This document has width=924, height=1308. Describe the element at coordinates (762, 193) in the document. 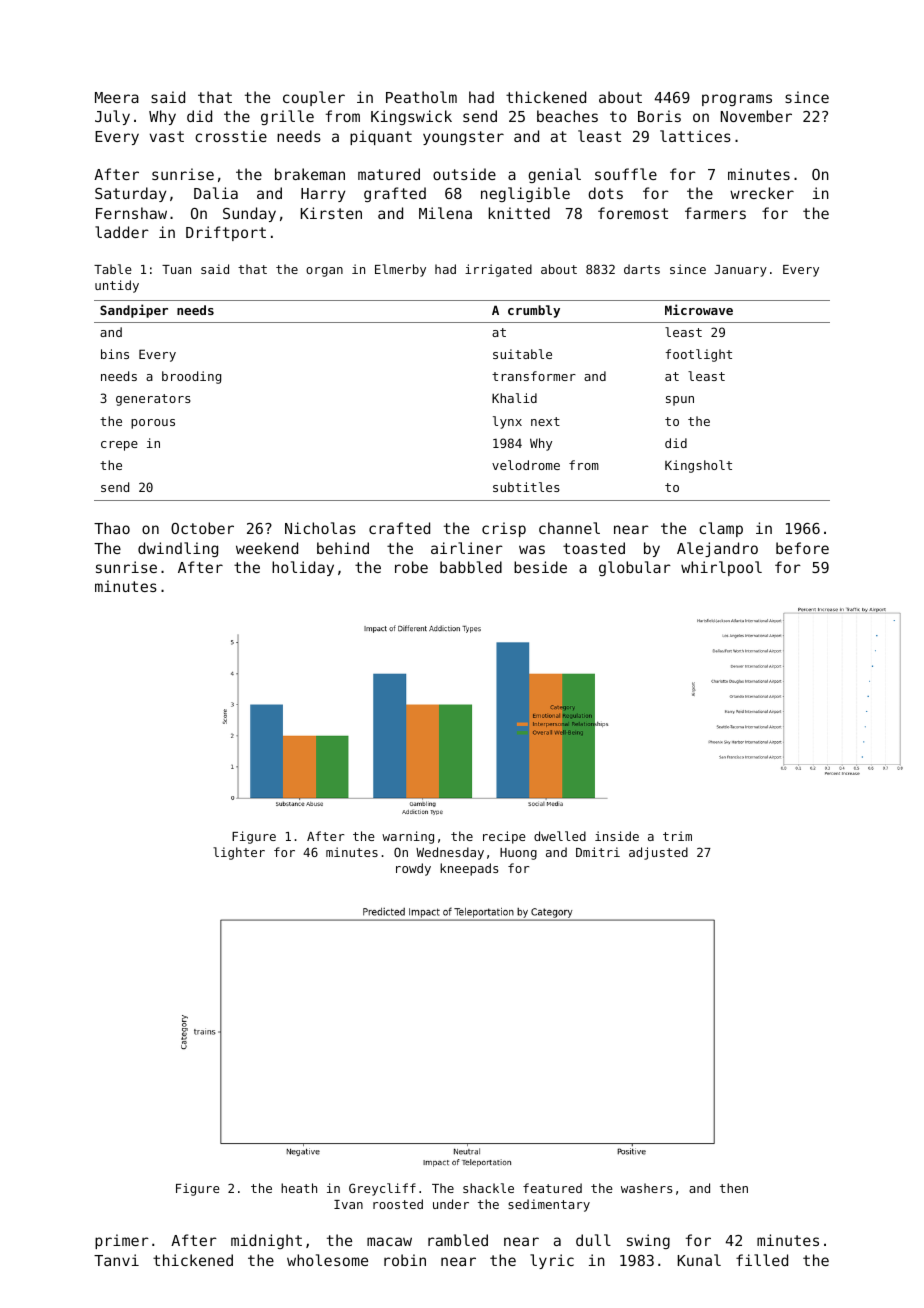

I see `wrecker` at that location.
